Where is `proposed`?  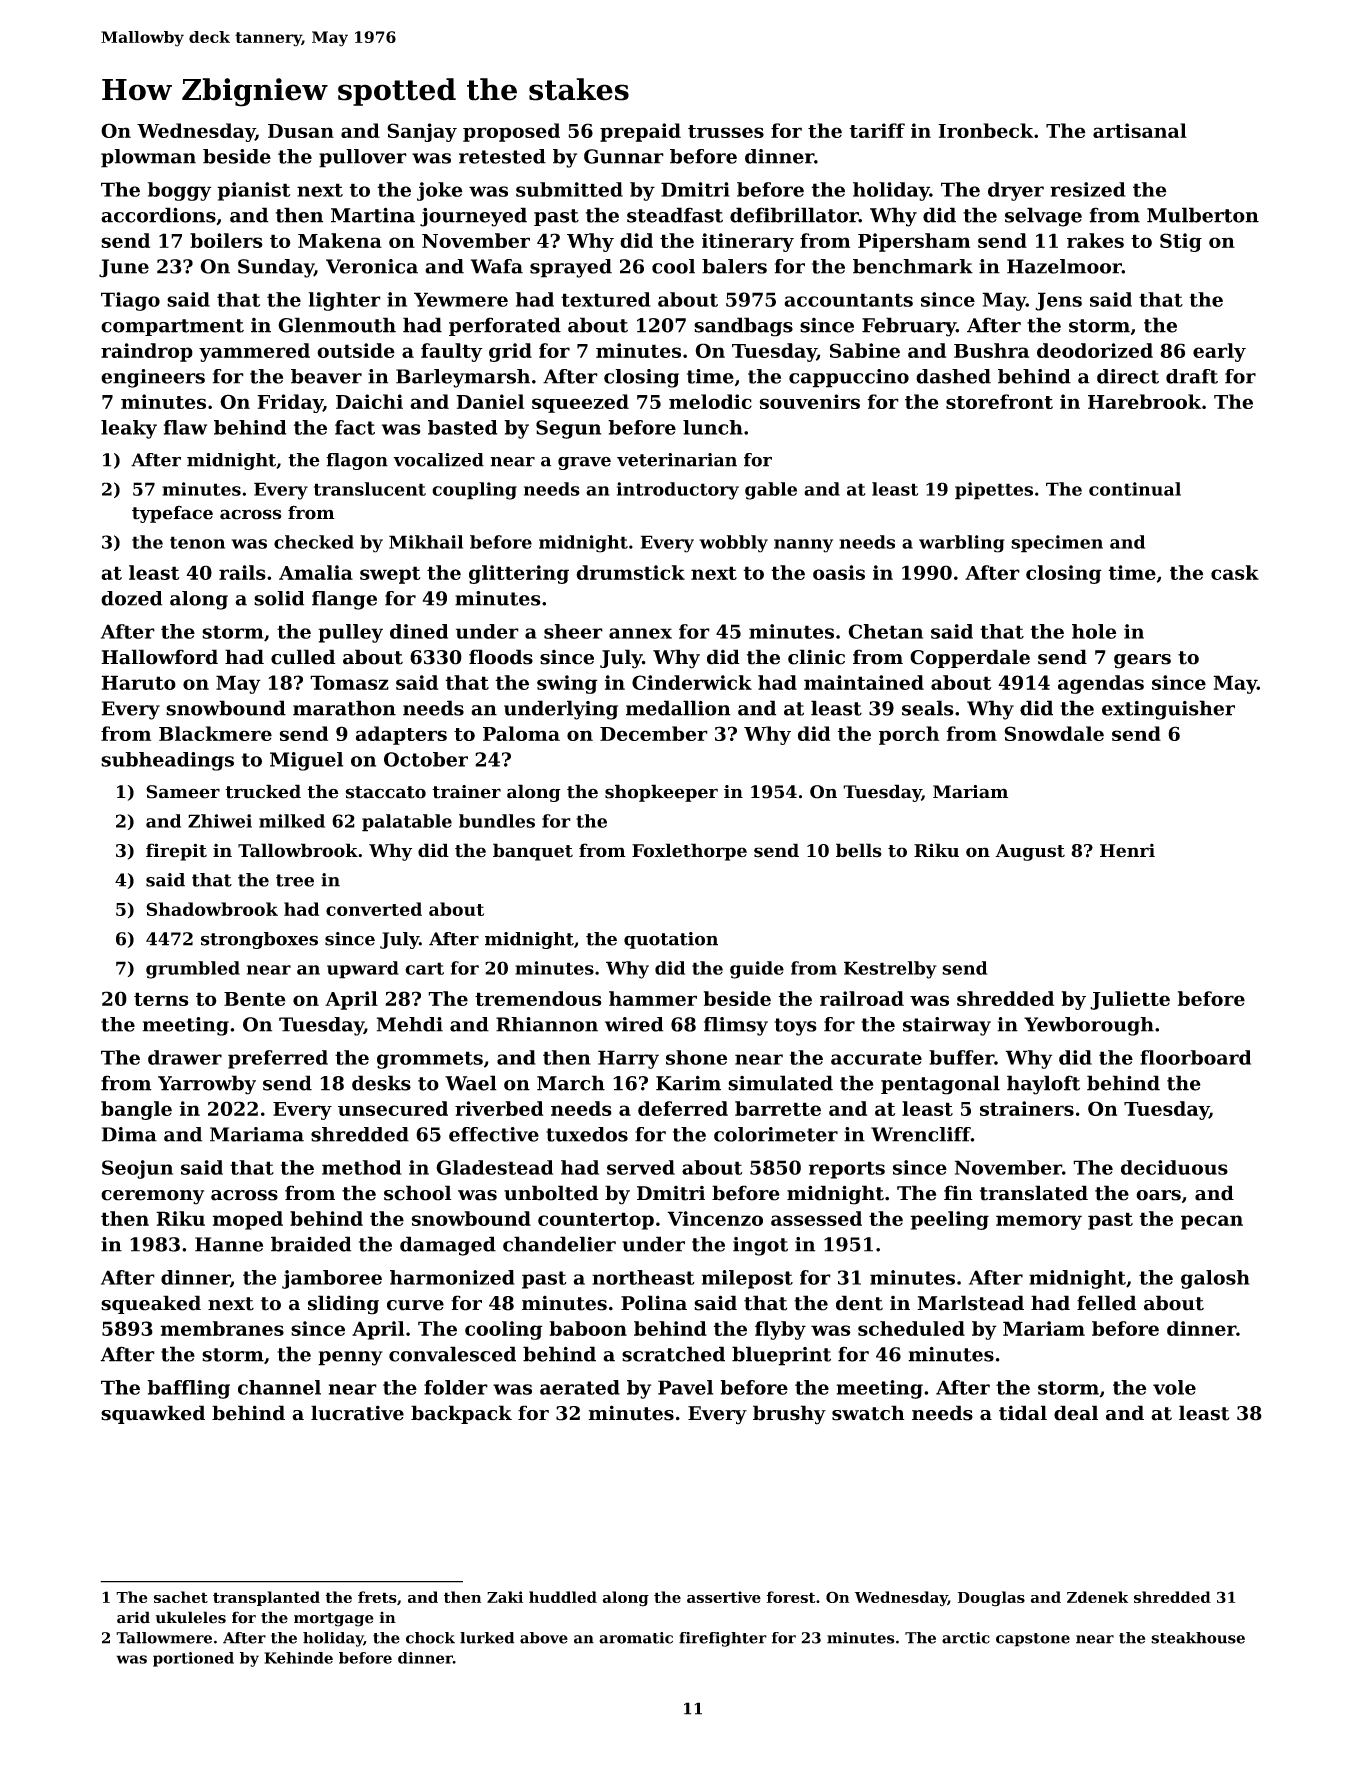 proposed is located at coordinates (511, 132).
